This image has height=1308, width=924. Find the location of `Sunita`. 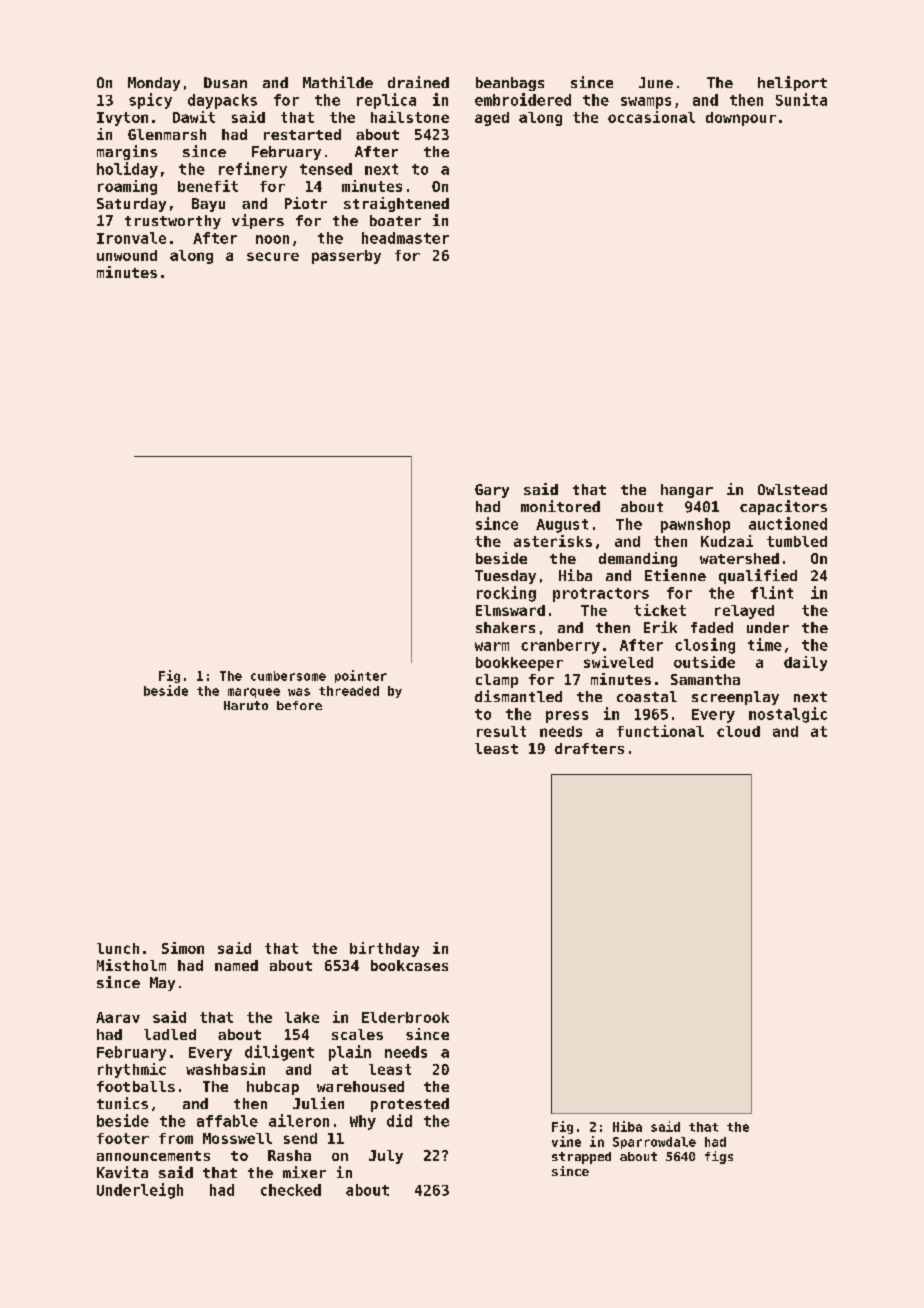

Sunita is located at coordinates (801, 99).
